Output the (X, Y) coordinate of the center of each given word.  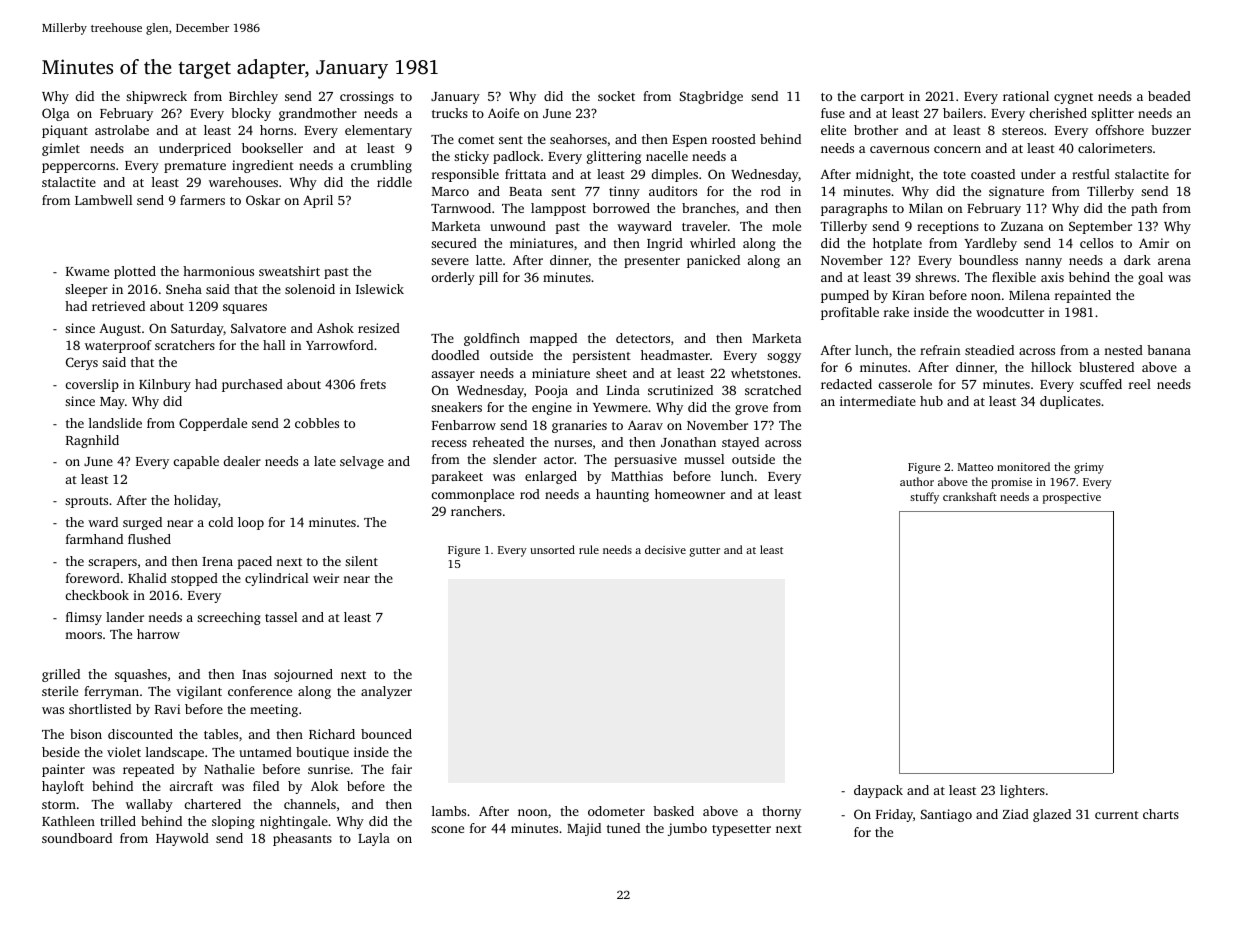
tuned (623, 828)
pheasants (302, 839)
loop (251, 523)
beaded (1169, 96)
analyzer (386, 692)
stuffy (924, 498)
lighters (1022, 791)
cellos (1096, 243)
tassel (281, 617)
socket (616, 96)
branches (709, 208)
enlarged (551, 477)
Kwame (87, 271)
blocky (251, 114)
